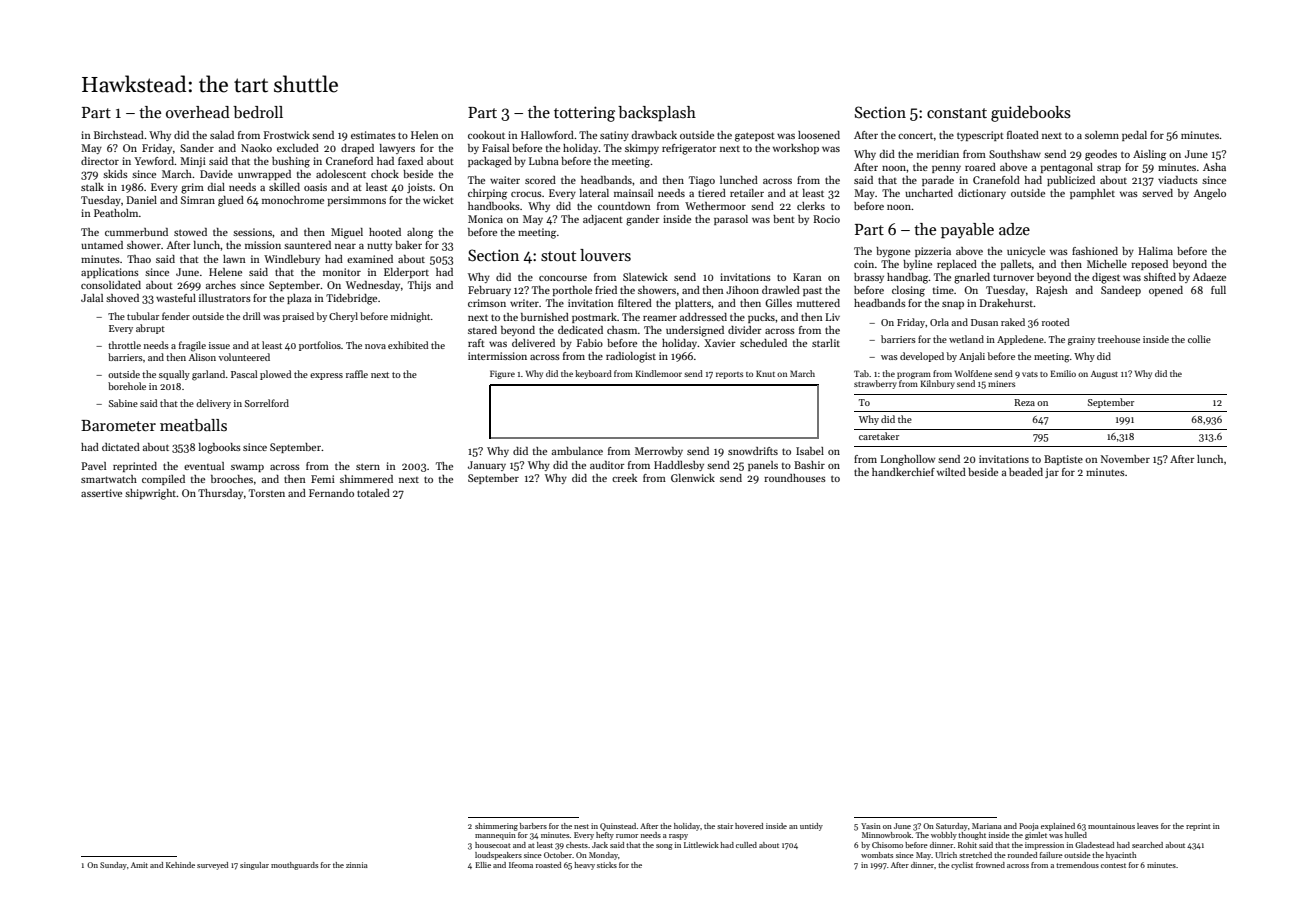  What do you see at coordinates (657, 114) in the screenshot?
I see `backsplash` at bounding box center [657, 114].
